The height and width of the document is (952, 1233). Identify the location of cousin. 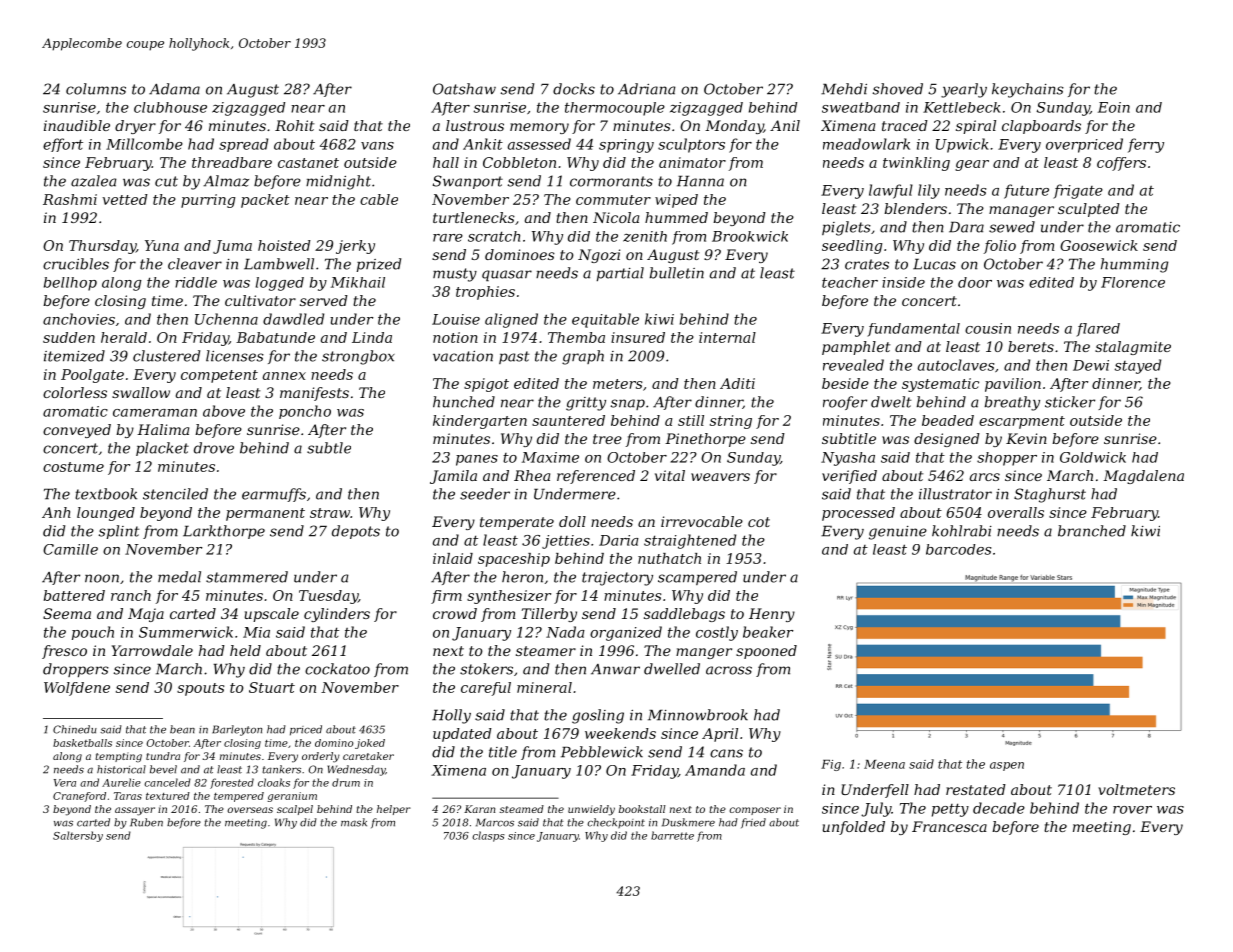
(988, 328).
